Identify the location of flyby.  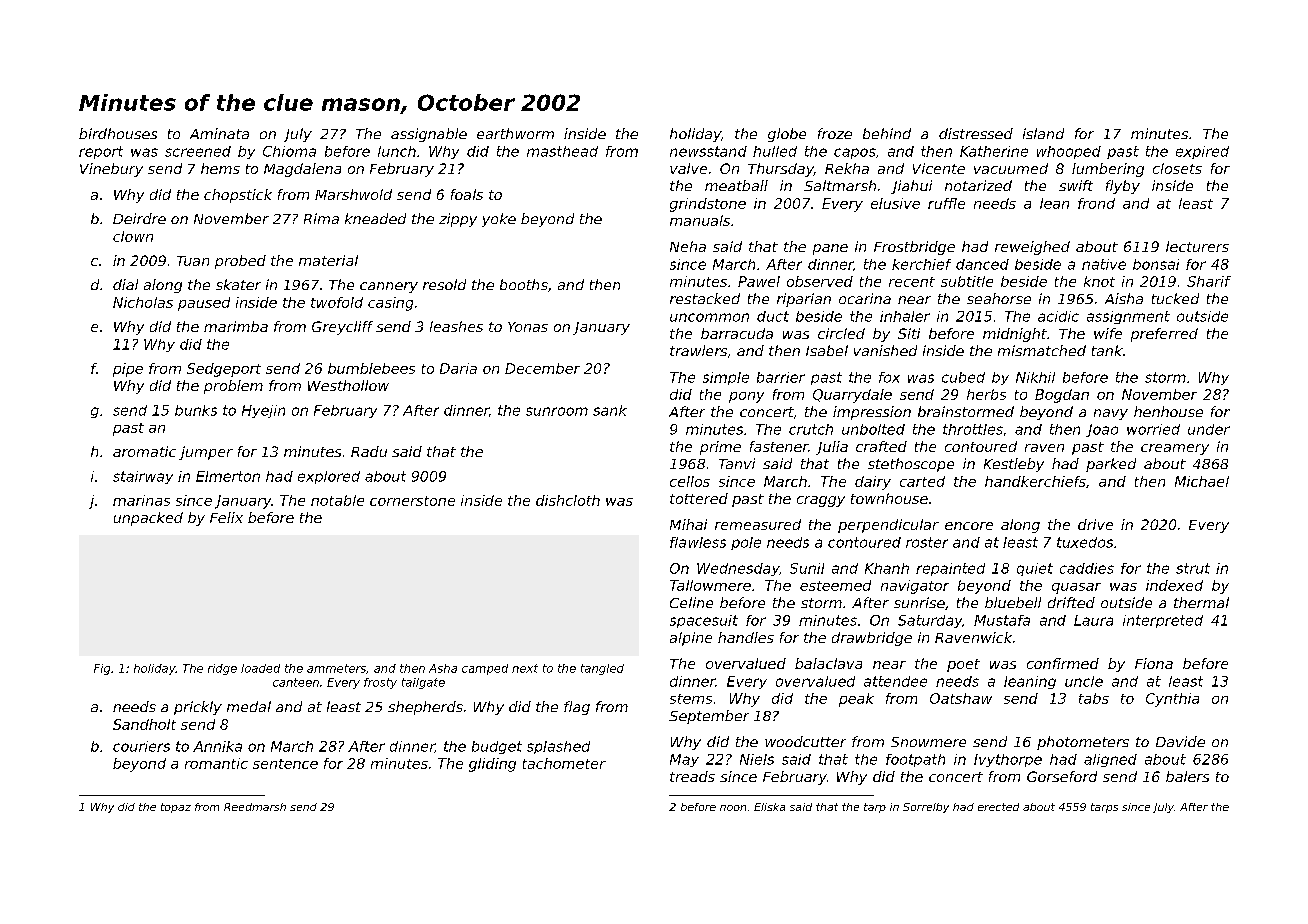
(1123, 187).
